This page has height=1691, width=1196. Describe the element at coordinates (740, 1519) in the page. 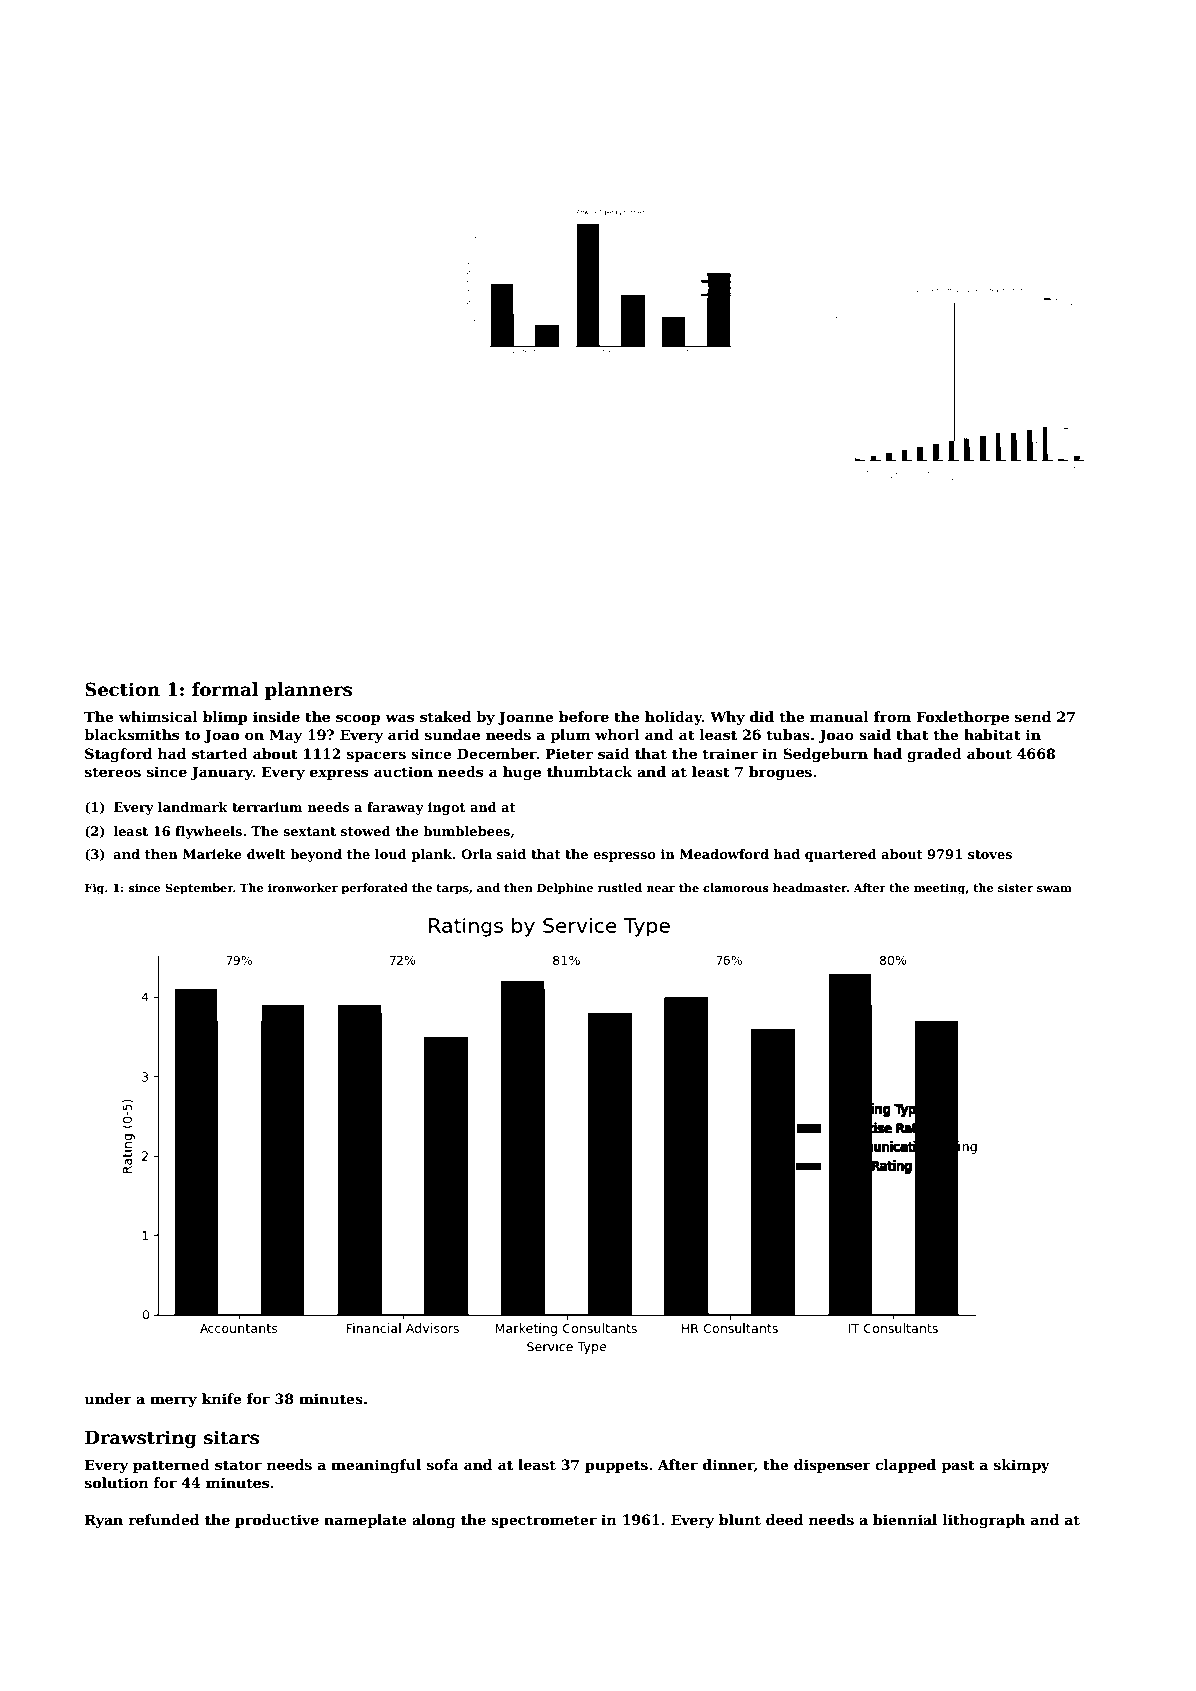

I see `blunt` at that location.
